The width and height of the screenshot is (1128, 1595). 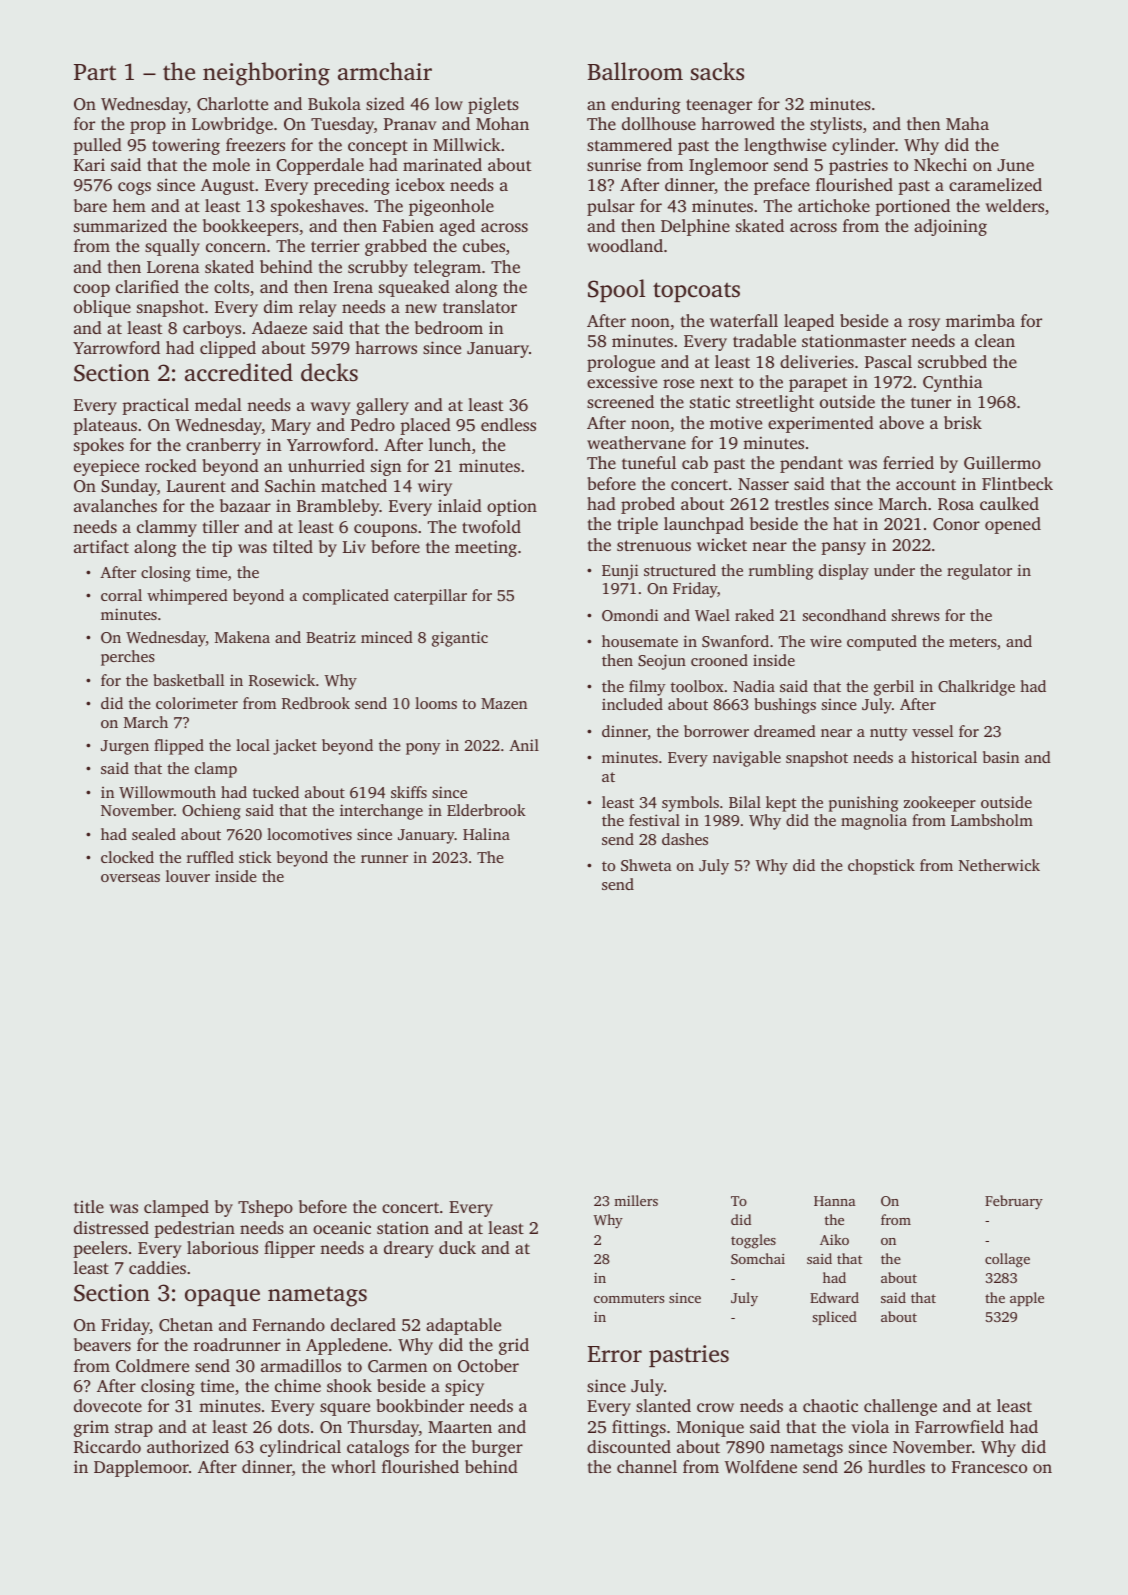 I want to click on Halina, so click(x=486, y=834).
